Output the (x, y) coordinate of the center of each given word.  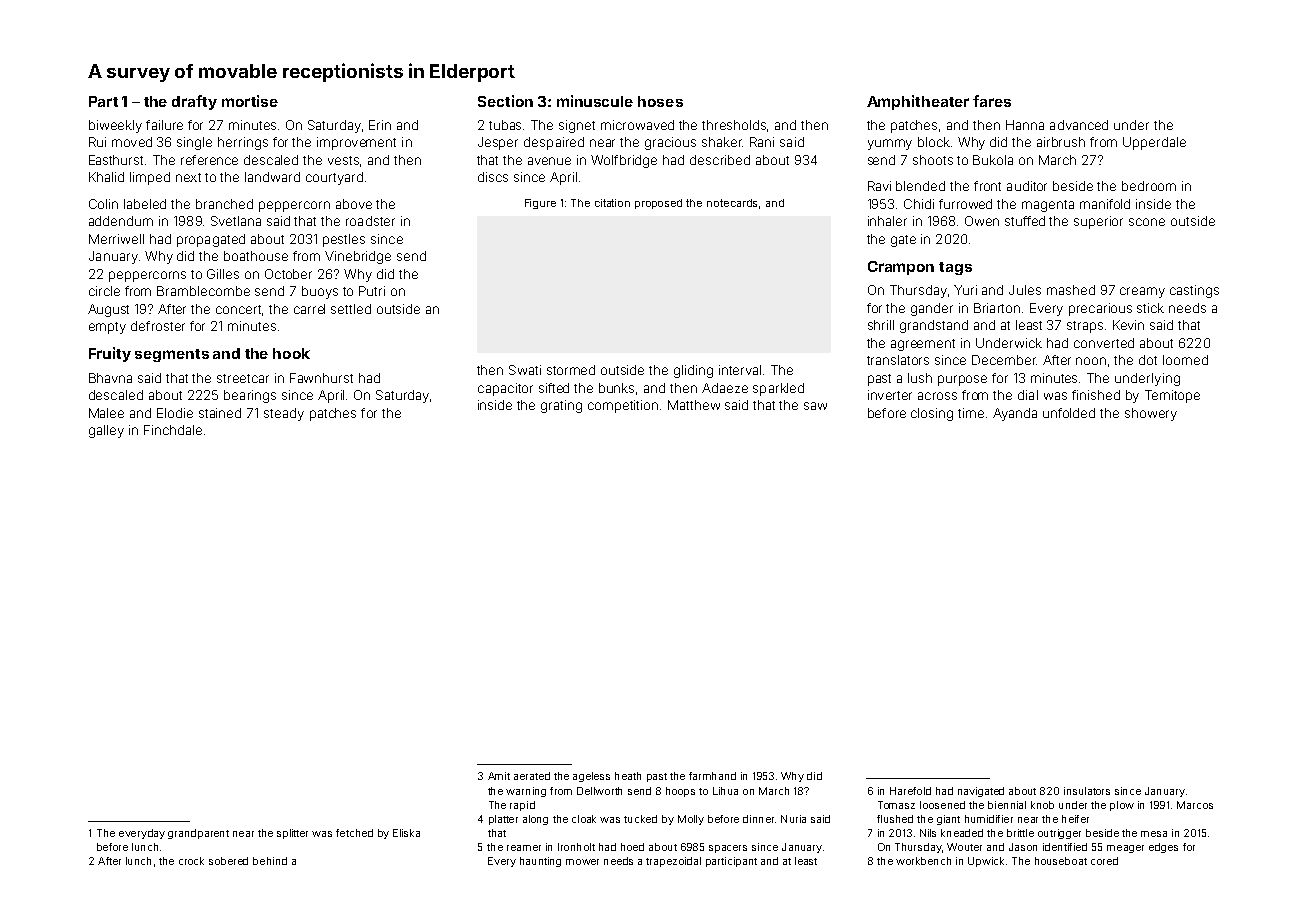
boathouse (256, 256)
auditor (1027, 186)
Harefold (910, 791)
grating (561, 406)
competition (623, 406)
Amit (499, 776)
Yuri (965, 290)
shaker (722, 142)
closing (932, 414)
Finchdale (173, 430)
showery (1151, 414)
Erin (380, 125)
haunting (540, 862)
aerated (532, 776)
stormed (571, 370)
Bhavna (110, 378)
